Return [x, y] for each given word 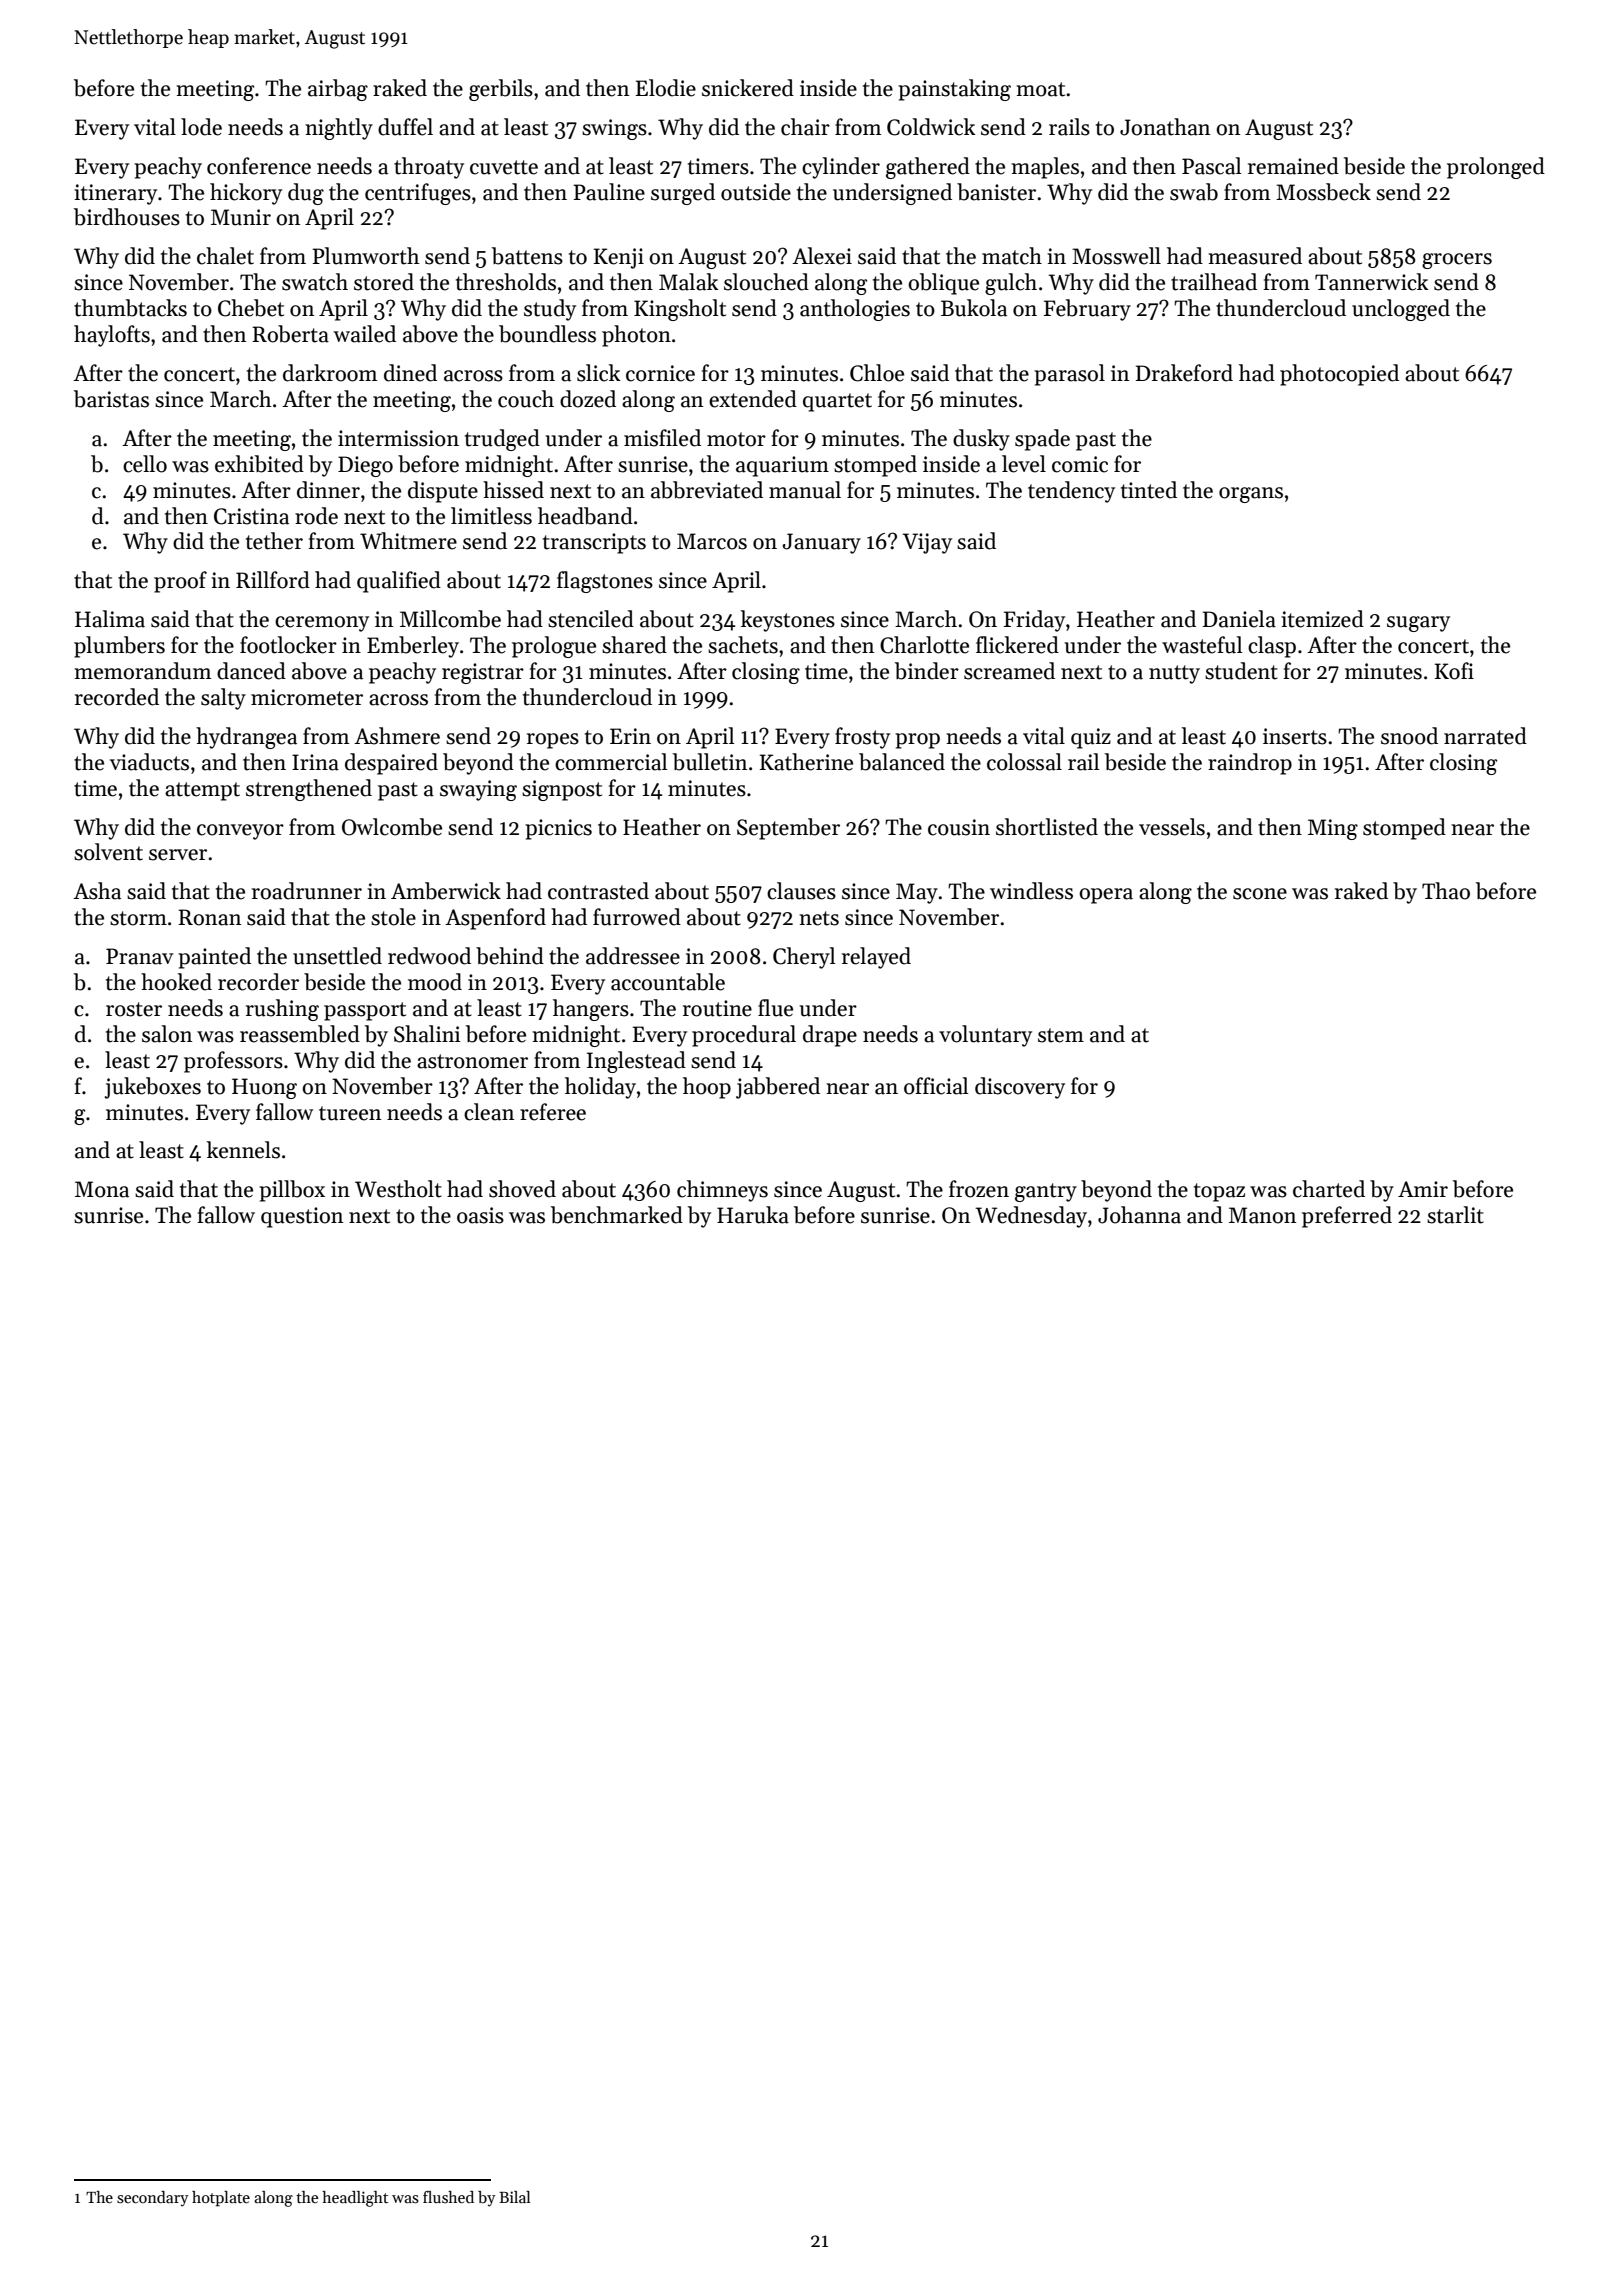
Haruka [753, 1215]
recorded [117, 697]
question [302, 1217]
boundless [547, 334]
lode [201, 127]
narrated [1485, 736]
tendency [1071, 492]
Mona [102, 1189]
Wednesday [1031, 1217]
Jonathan [1165, 127]
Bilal [515, 2197]
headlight [355, 2199]
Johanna [1139, 1215]
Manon [1262, 1215]
